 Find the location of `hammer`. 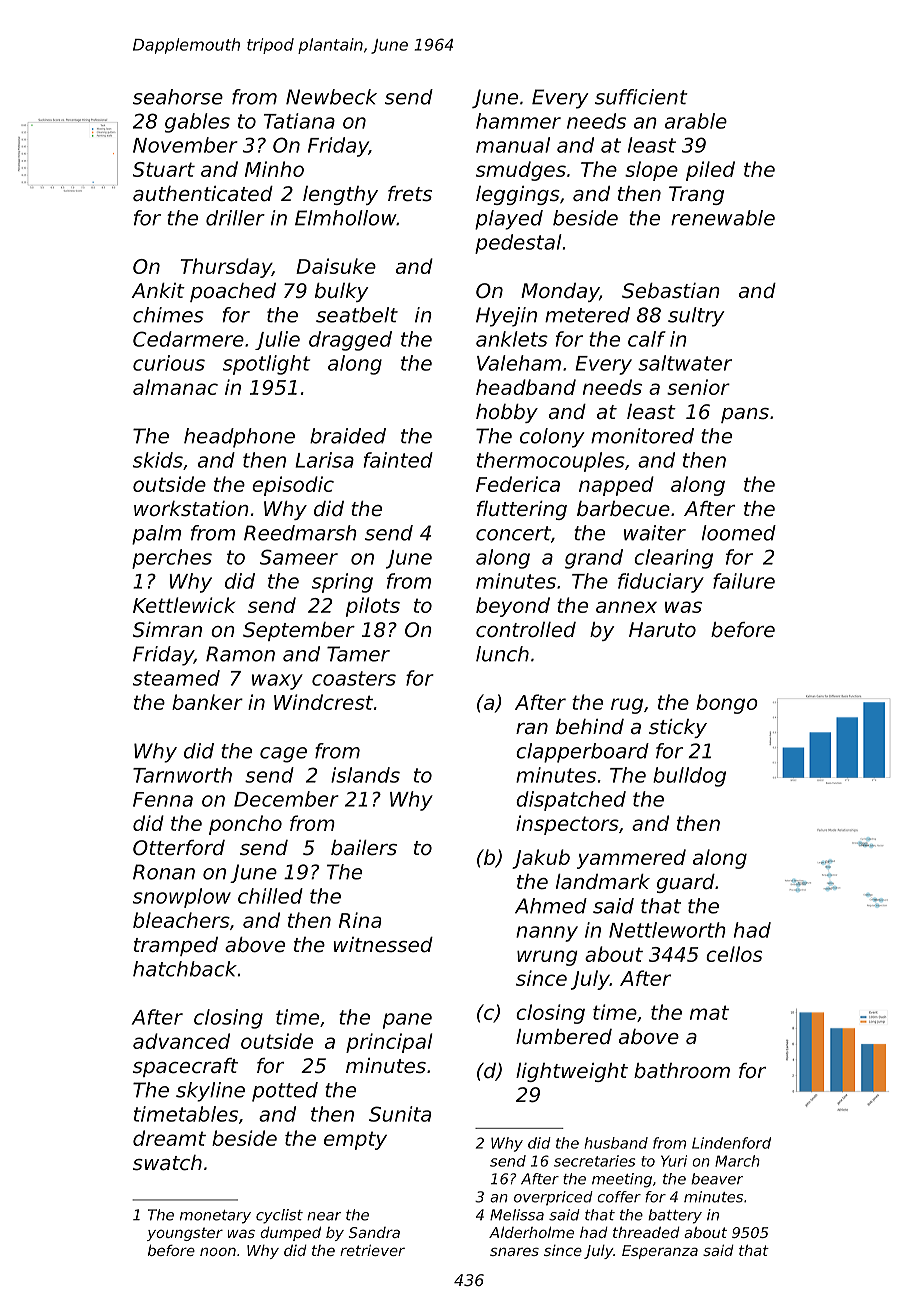

hammer is located at coordinates (518, 121).
